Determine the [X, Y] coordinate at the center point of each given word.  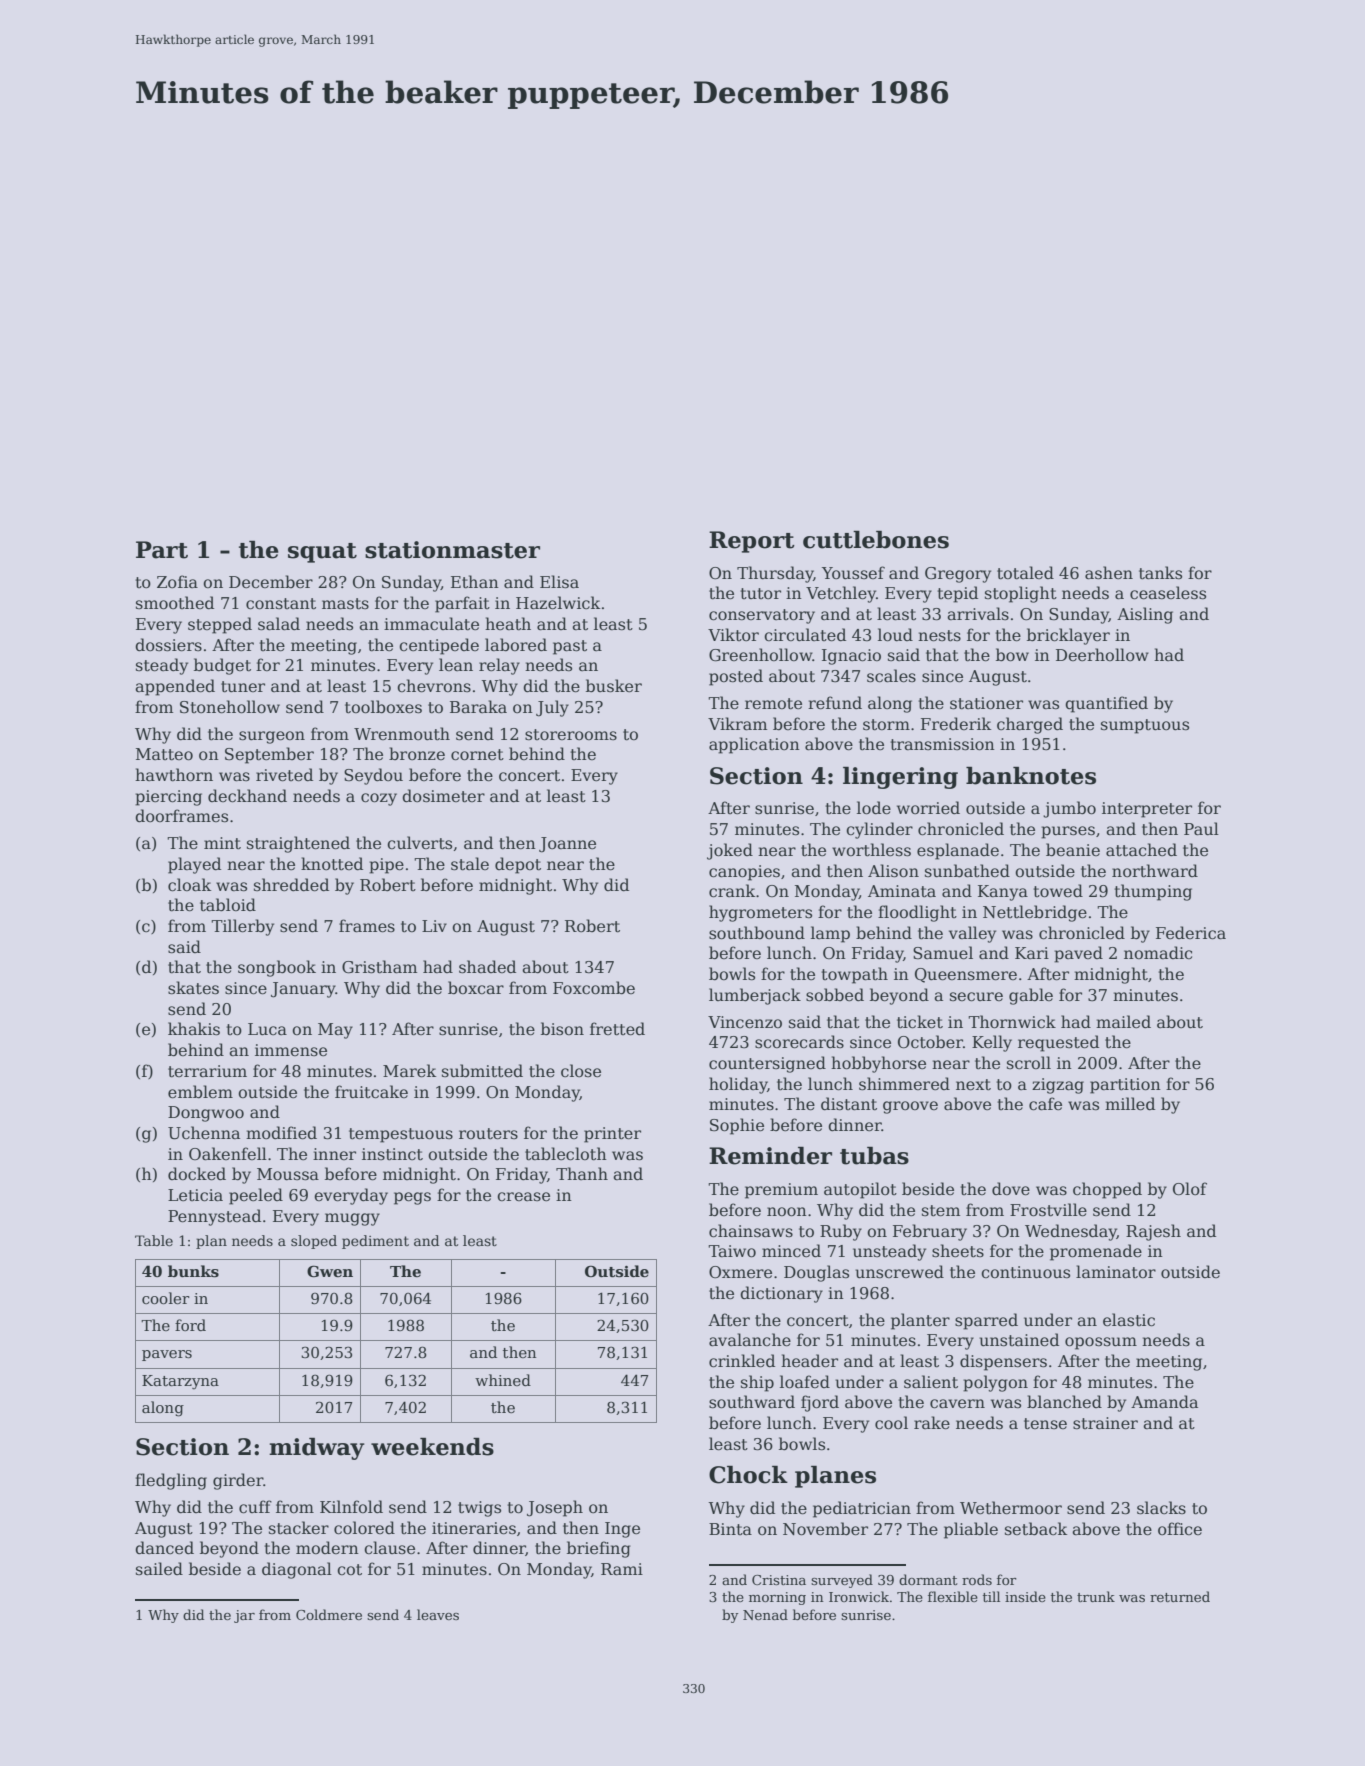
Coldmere [329, 1614]
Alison [893, 871]
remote [773, 704]
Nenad [765, 1614]
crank [732, 891]
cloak [189, 885]
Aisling [1145, 615]
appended [175, 687]
